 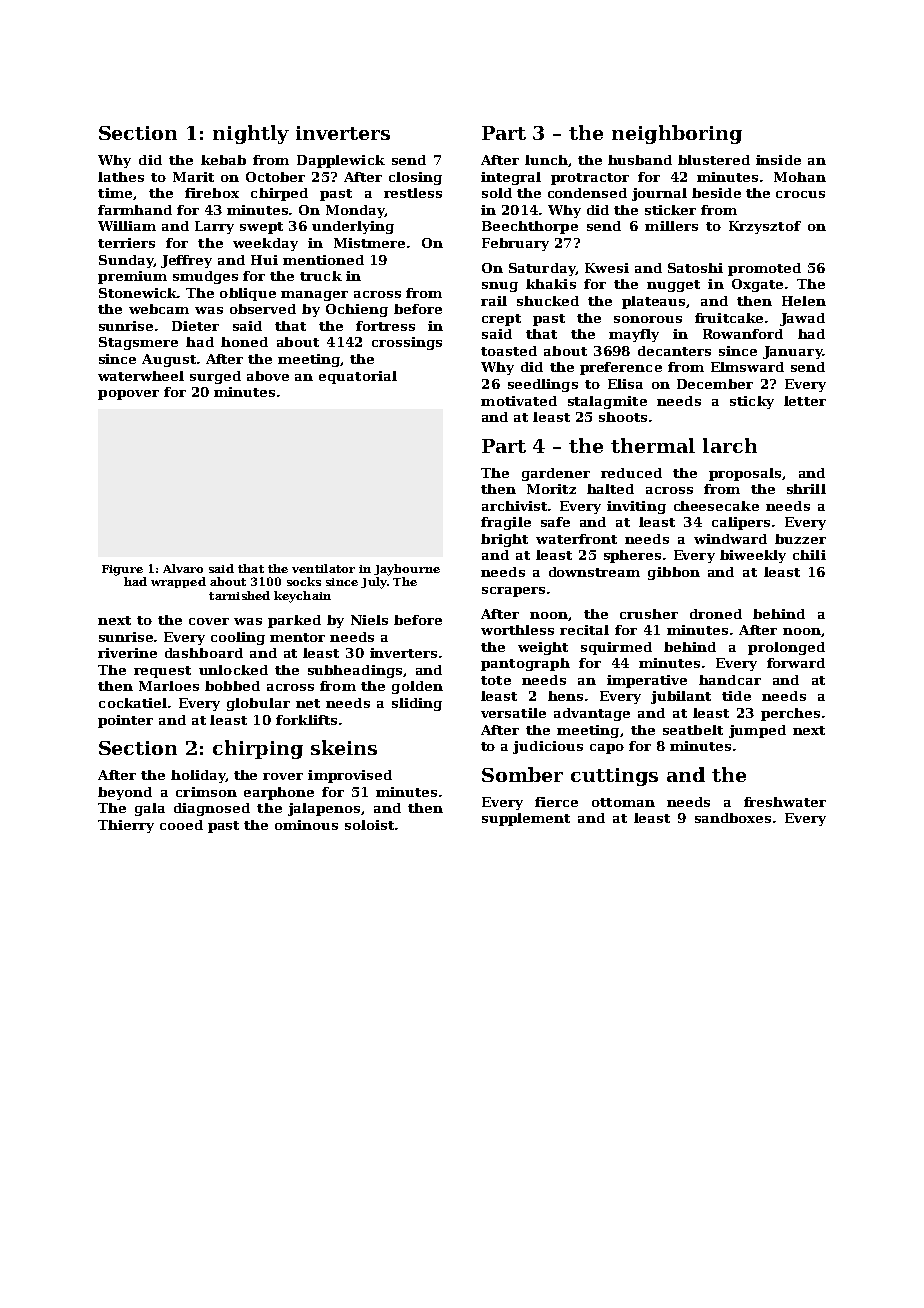 I want to click on neighboring, so click(x=677, y=134).
